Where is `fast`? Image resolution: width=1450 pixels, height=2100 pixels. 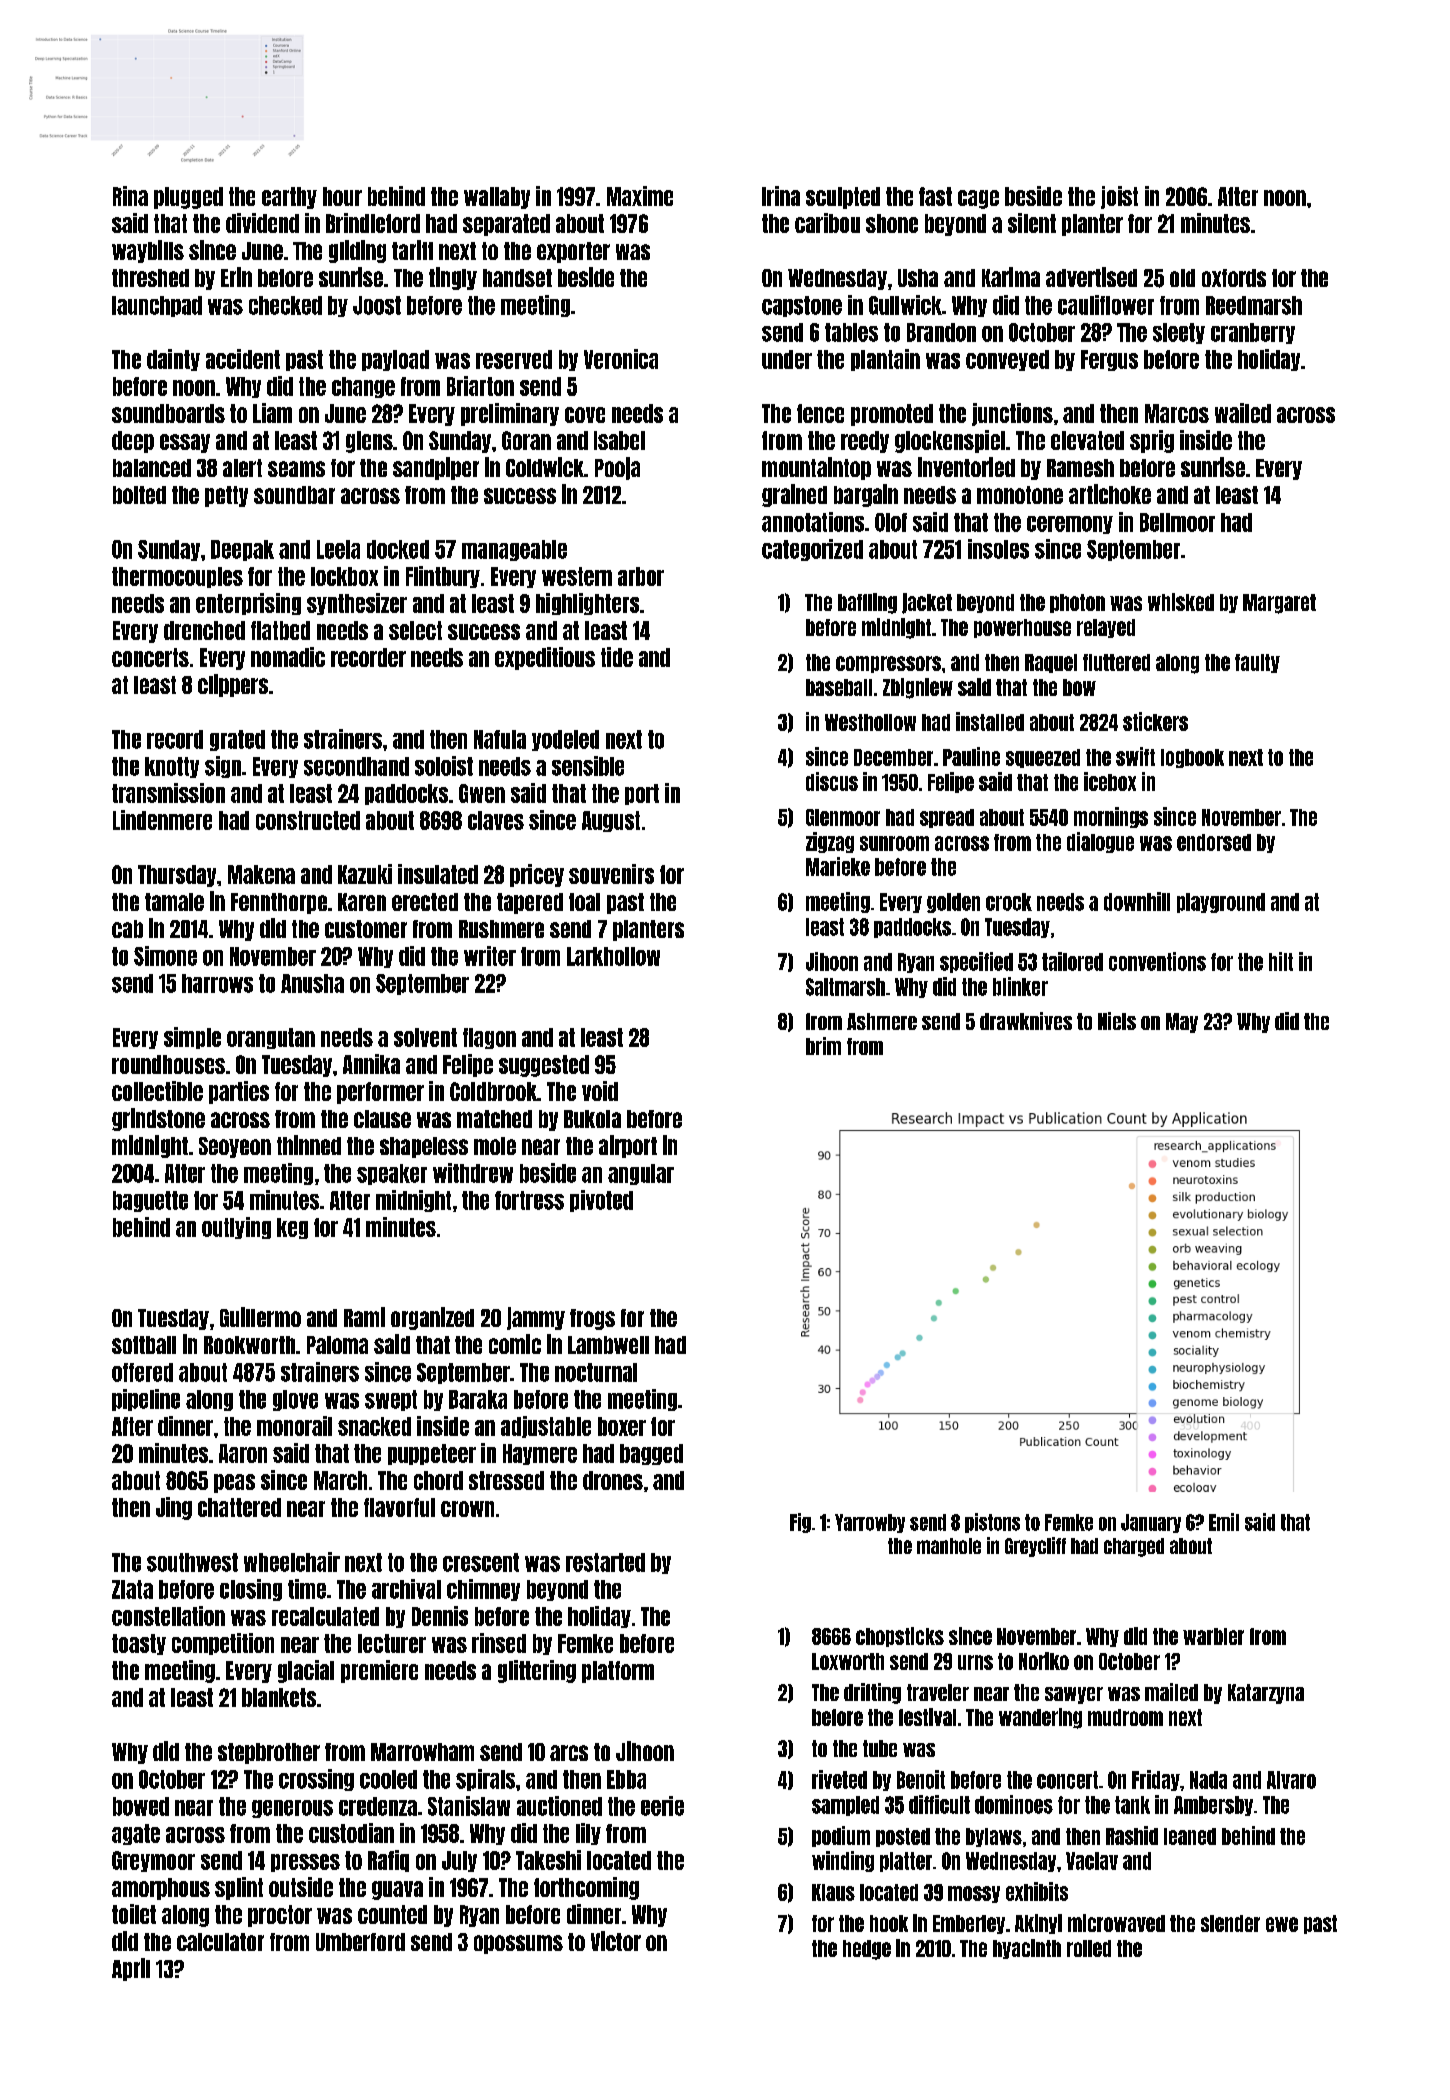
fast is located at coordinates (935, 196).
